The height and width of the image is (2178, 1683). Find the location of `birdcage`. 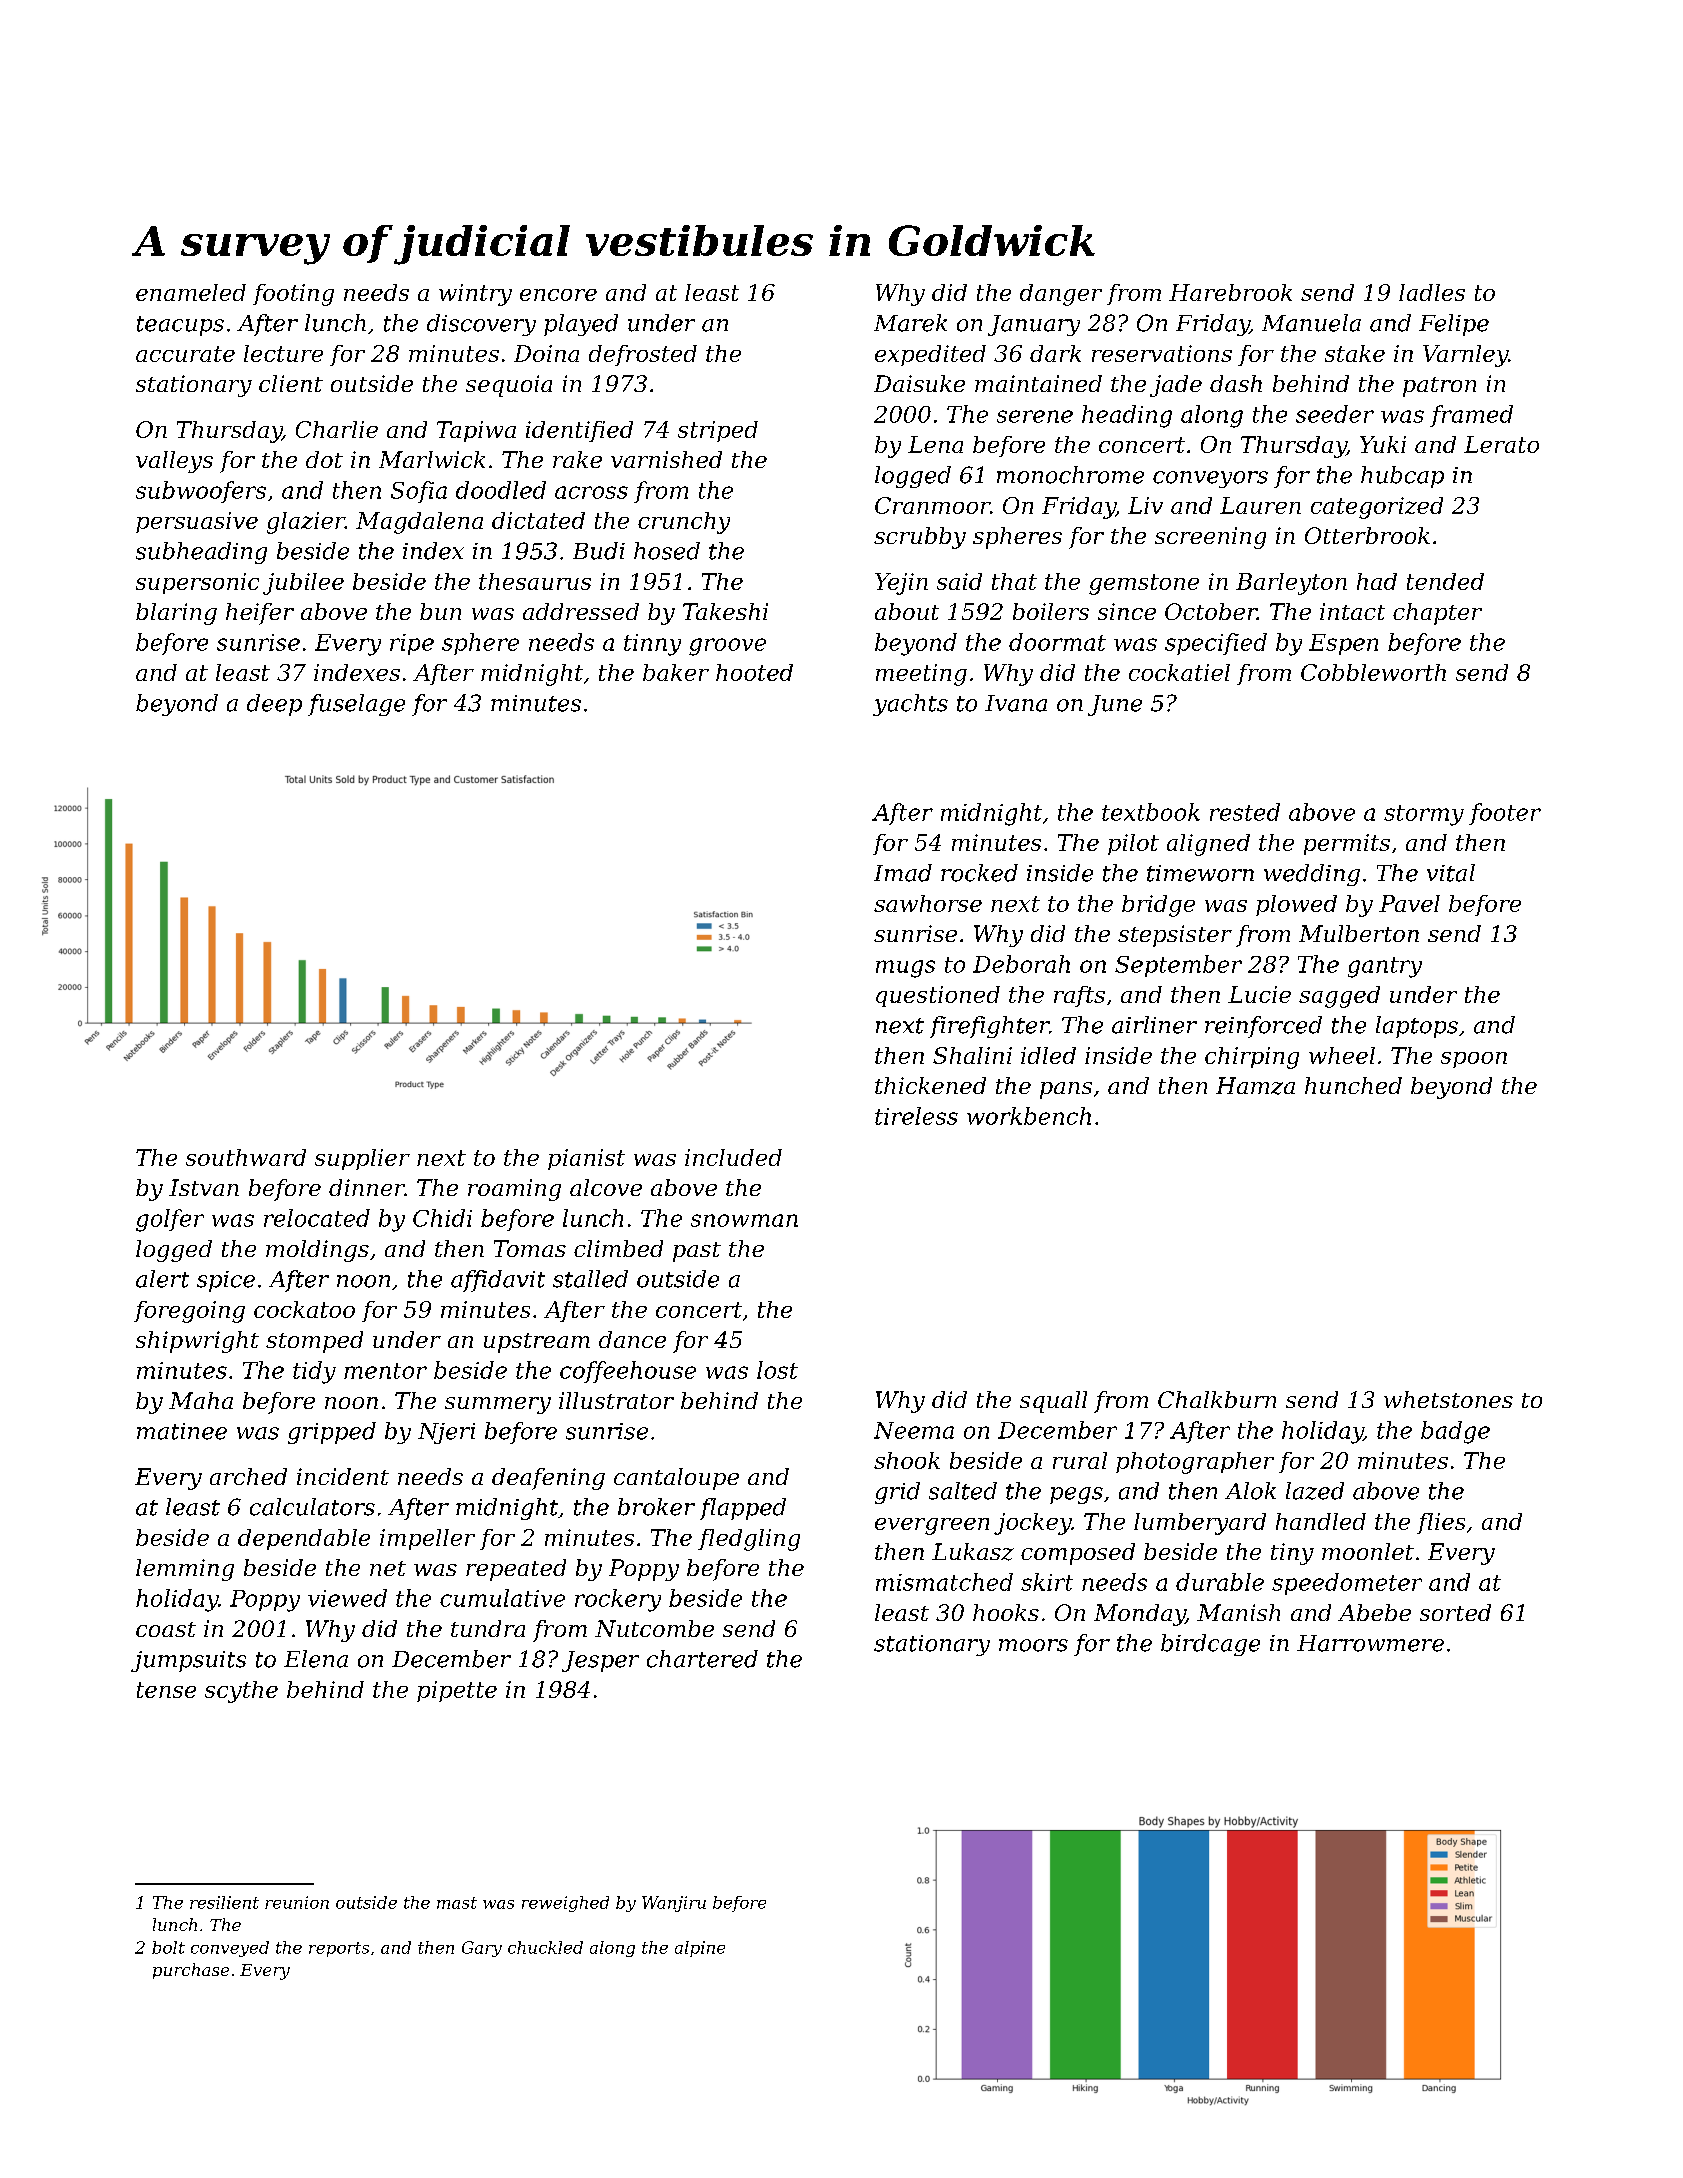

birdcage is located at coordinates (1210, 1645).
